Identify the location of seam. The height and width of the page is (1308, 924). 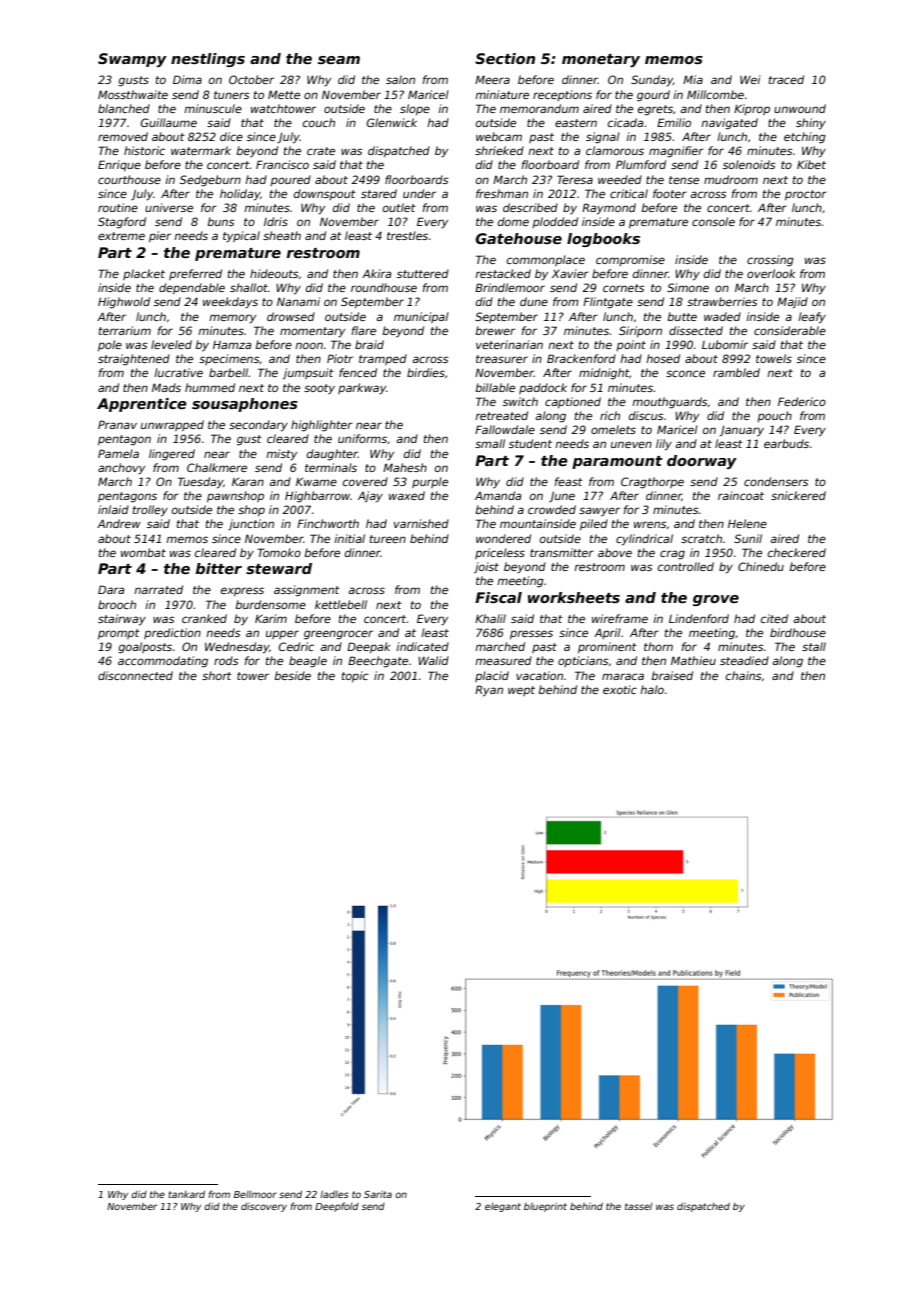
(339, 60).
